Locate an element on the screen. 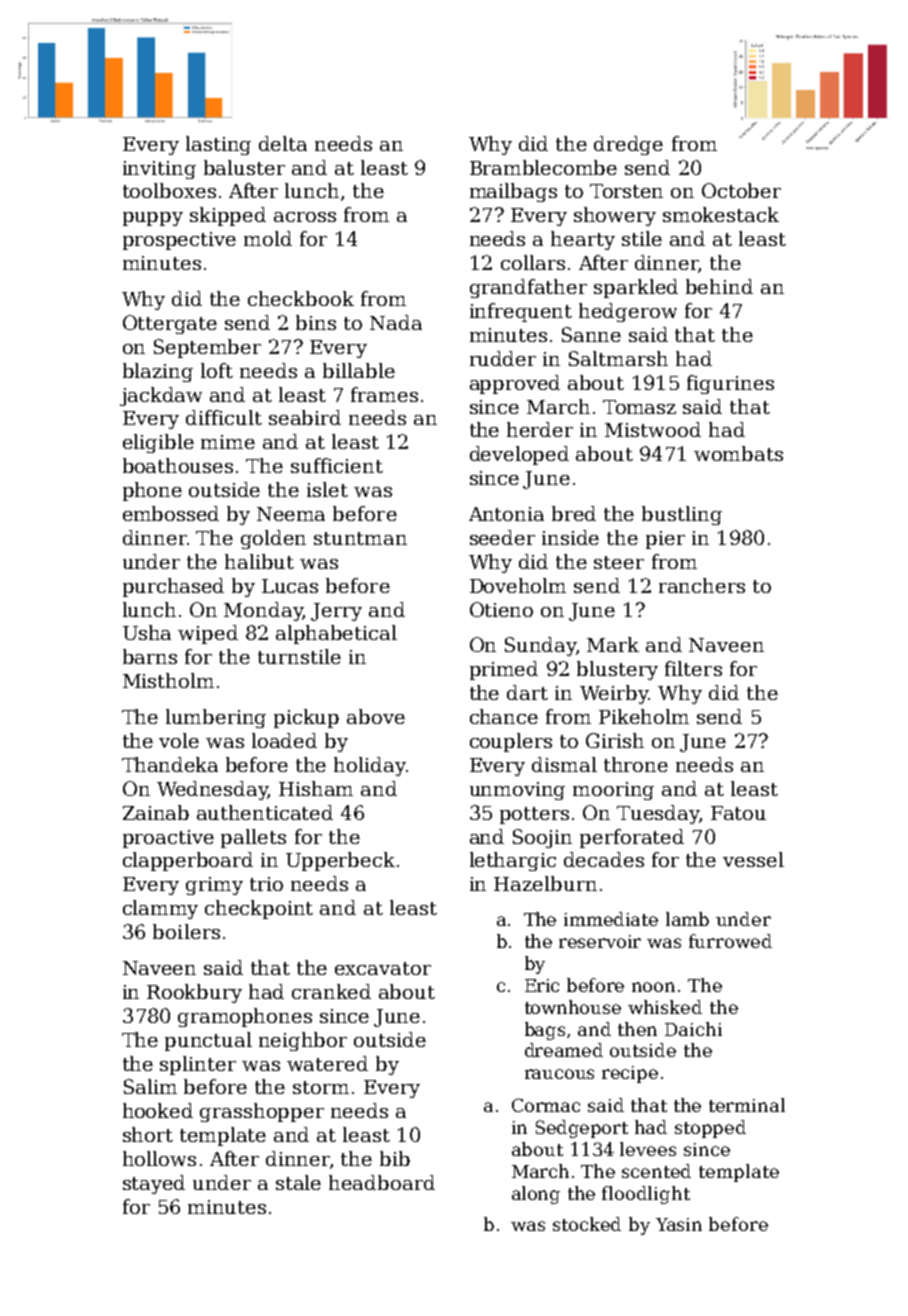 The height and width of the screenshot is (1316, 908). pickup is located at coordinates (306, 718).
